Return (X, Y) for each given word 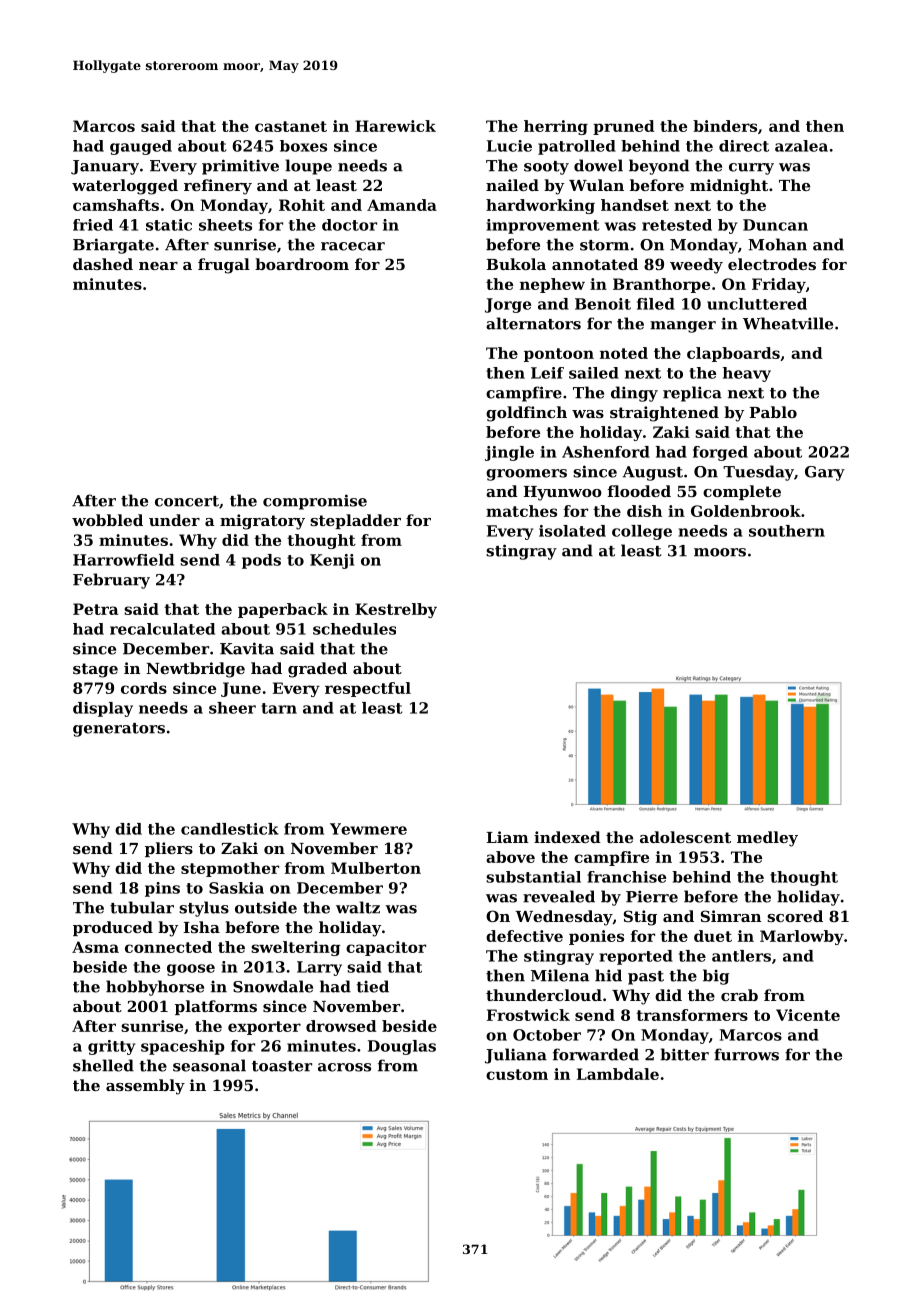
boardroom (302, 264)
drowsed (341, 1026)
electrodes (772, 264)
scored (795, 916)
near (158, 266)
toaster (282, 1066)
